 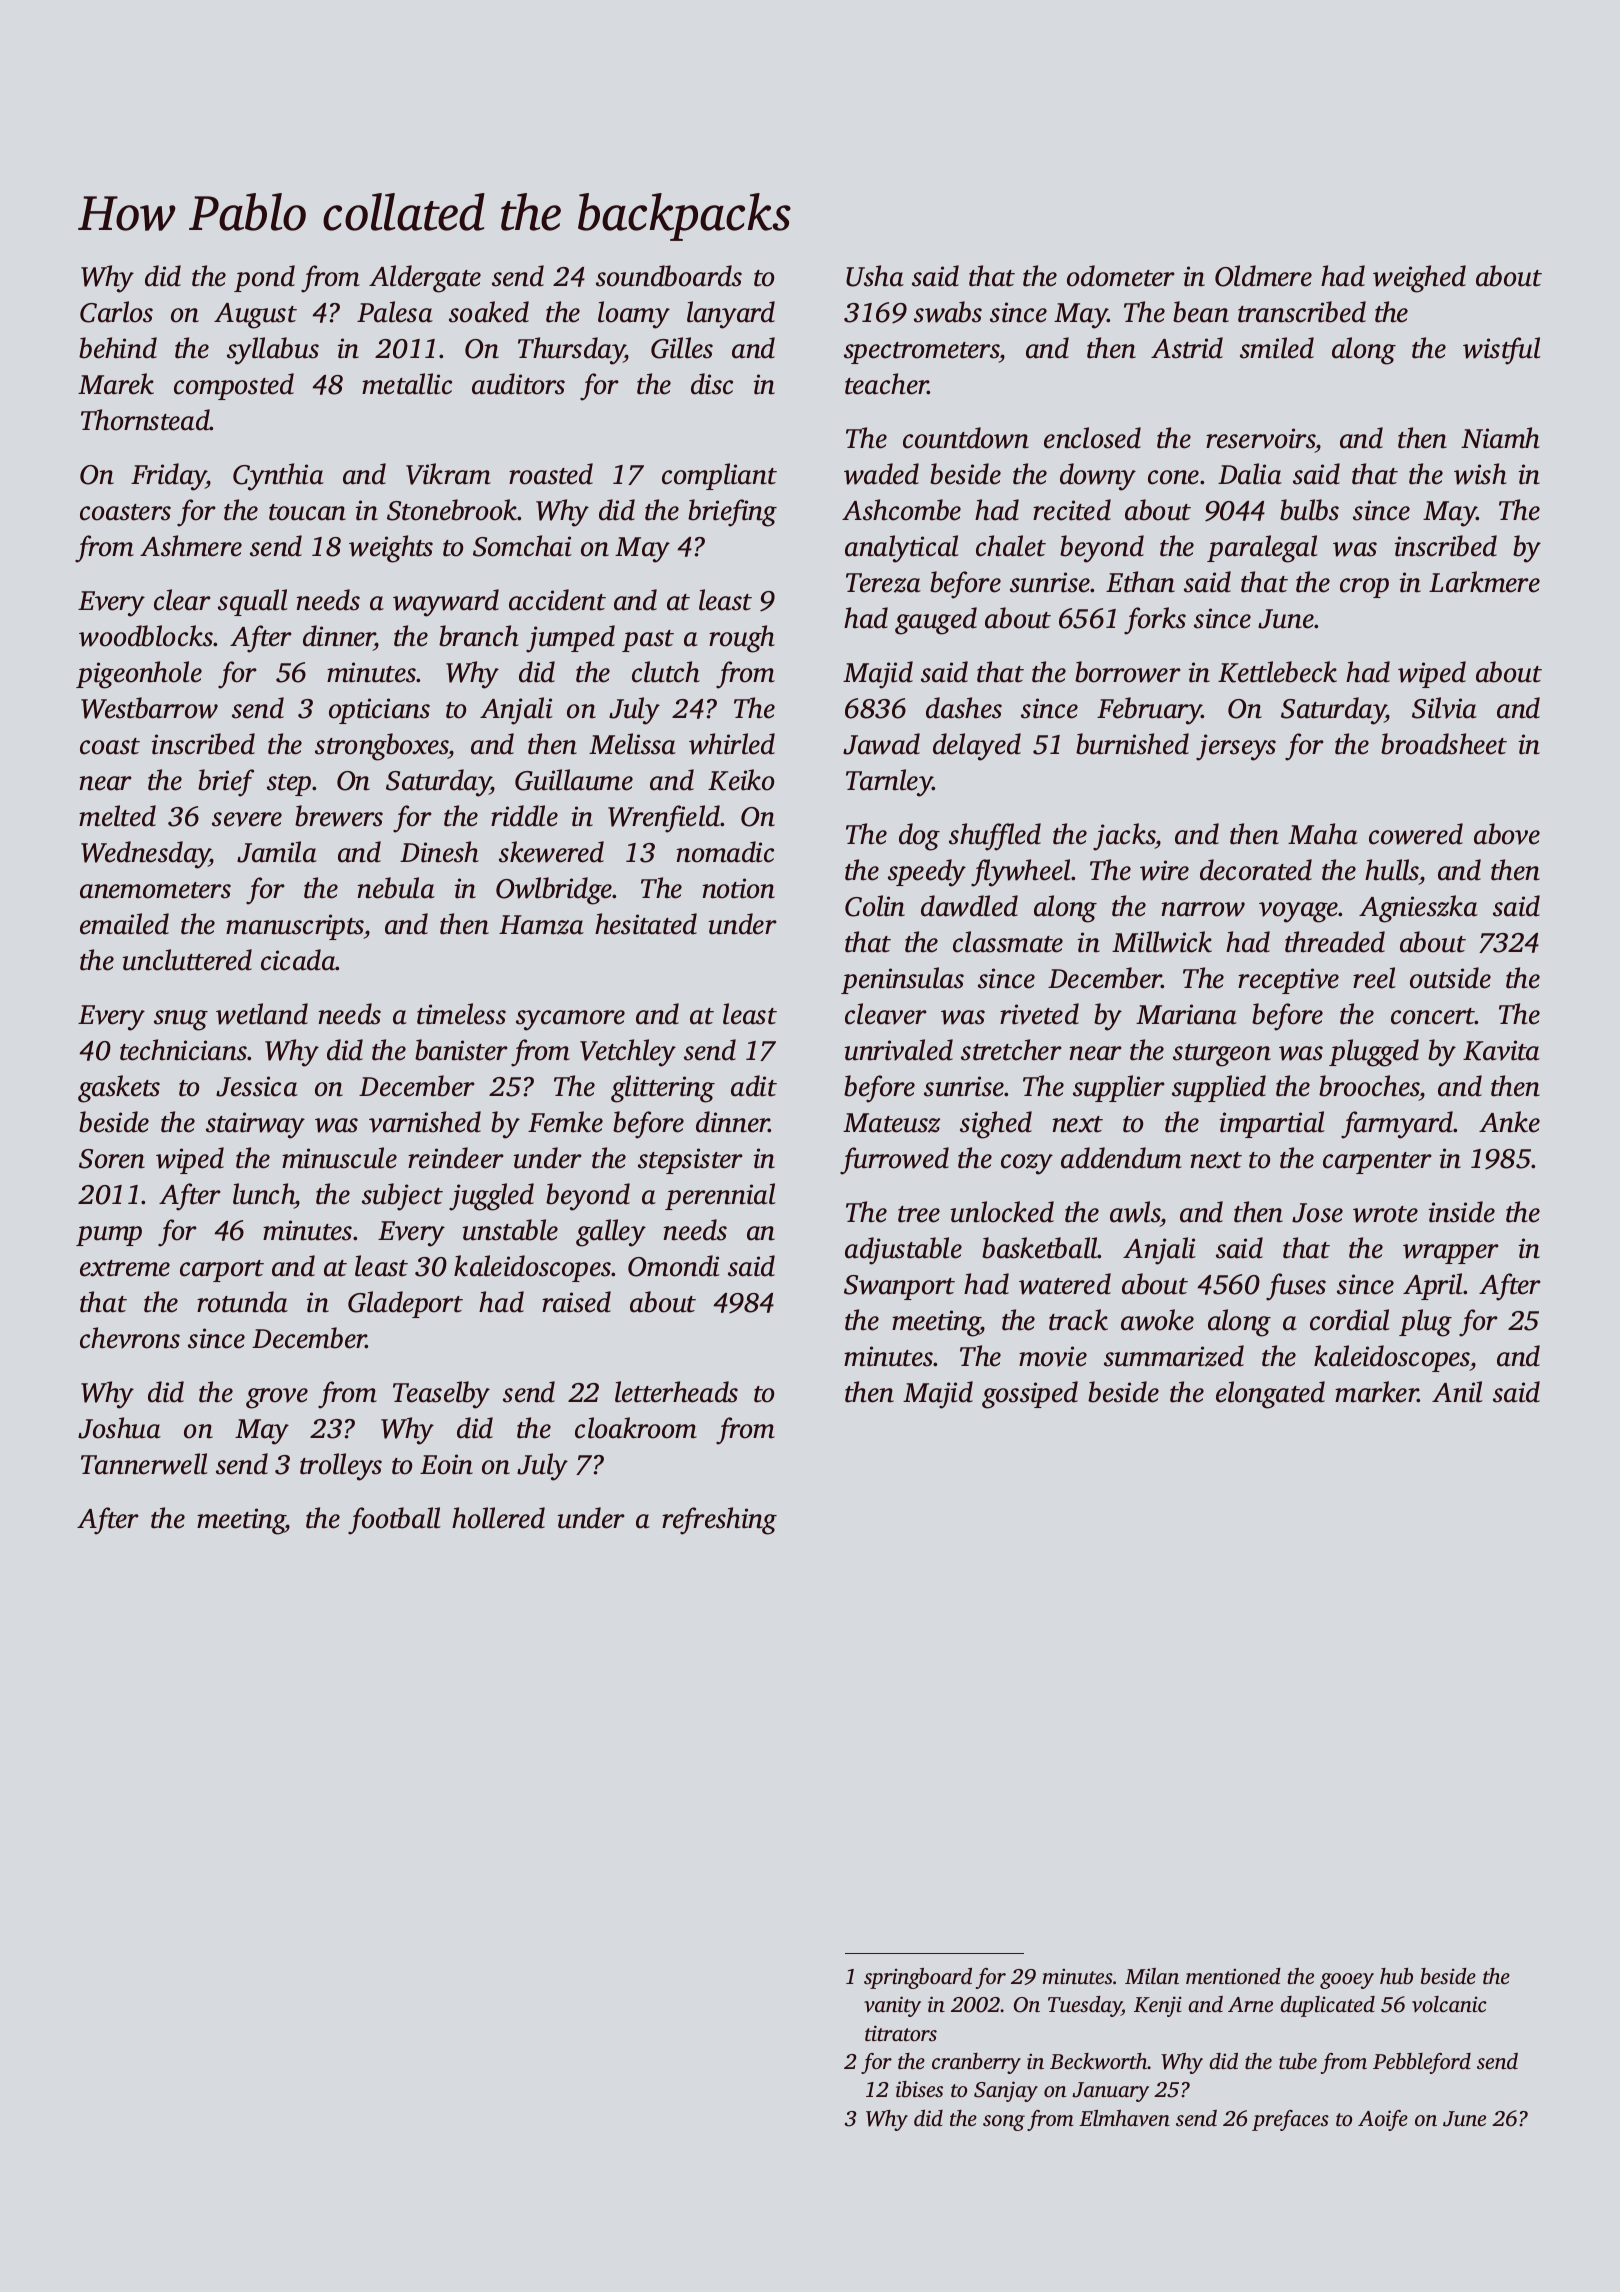 I want to click on refreshing, so click(x=719, y=1521).
